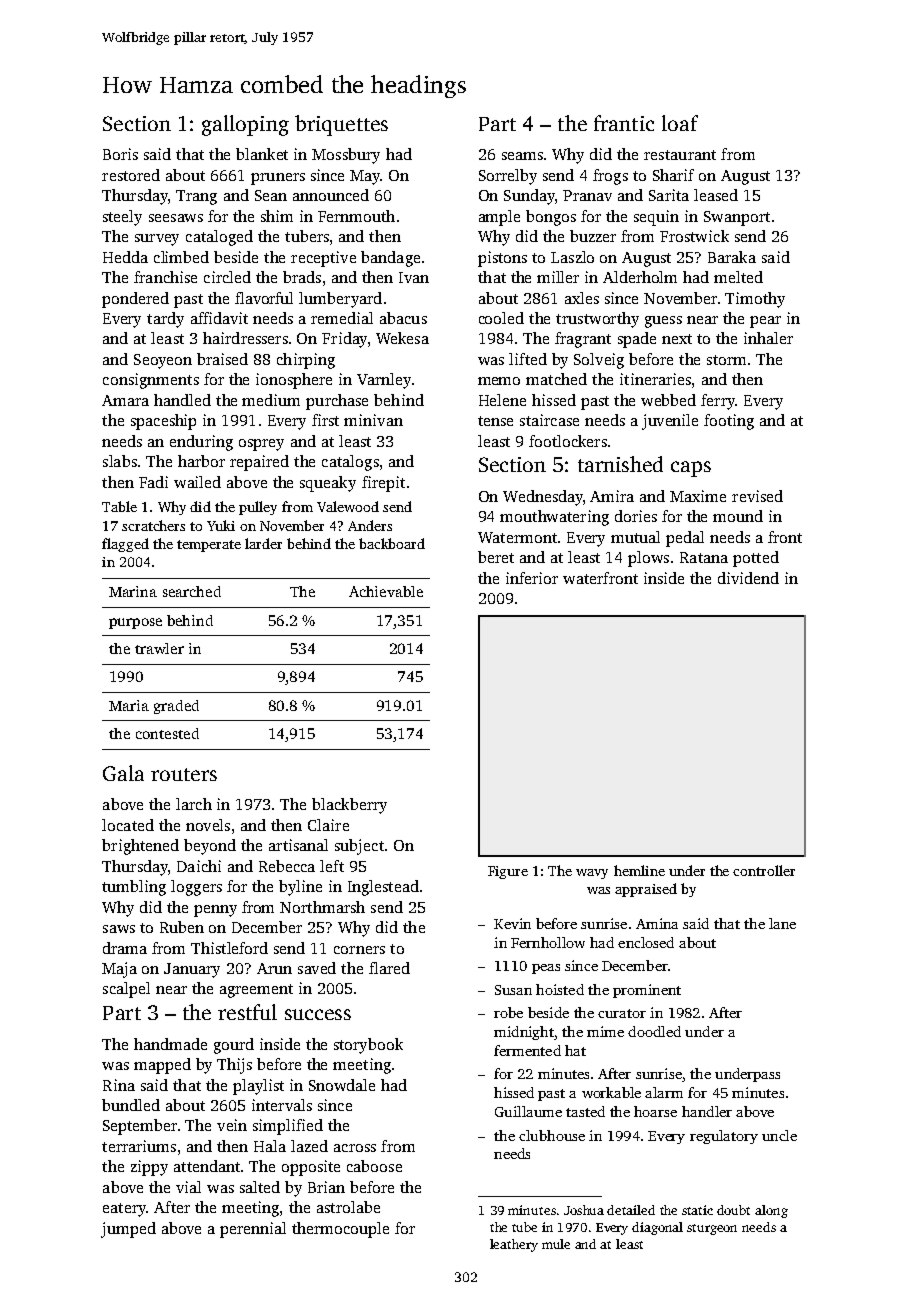 This document has width=908, height=1316. I want to click on Achievable, so click(386, 591).
